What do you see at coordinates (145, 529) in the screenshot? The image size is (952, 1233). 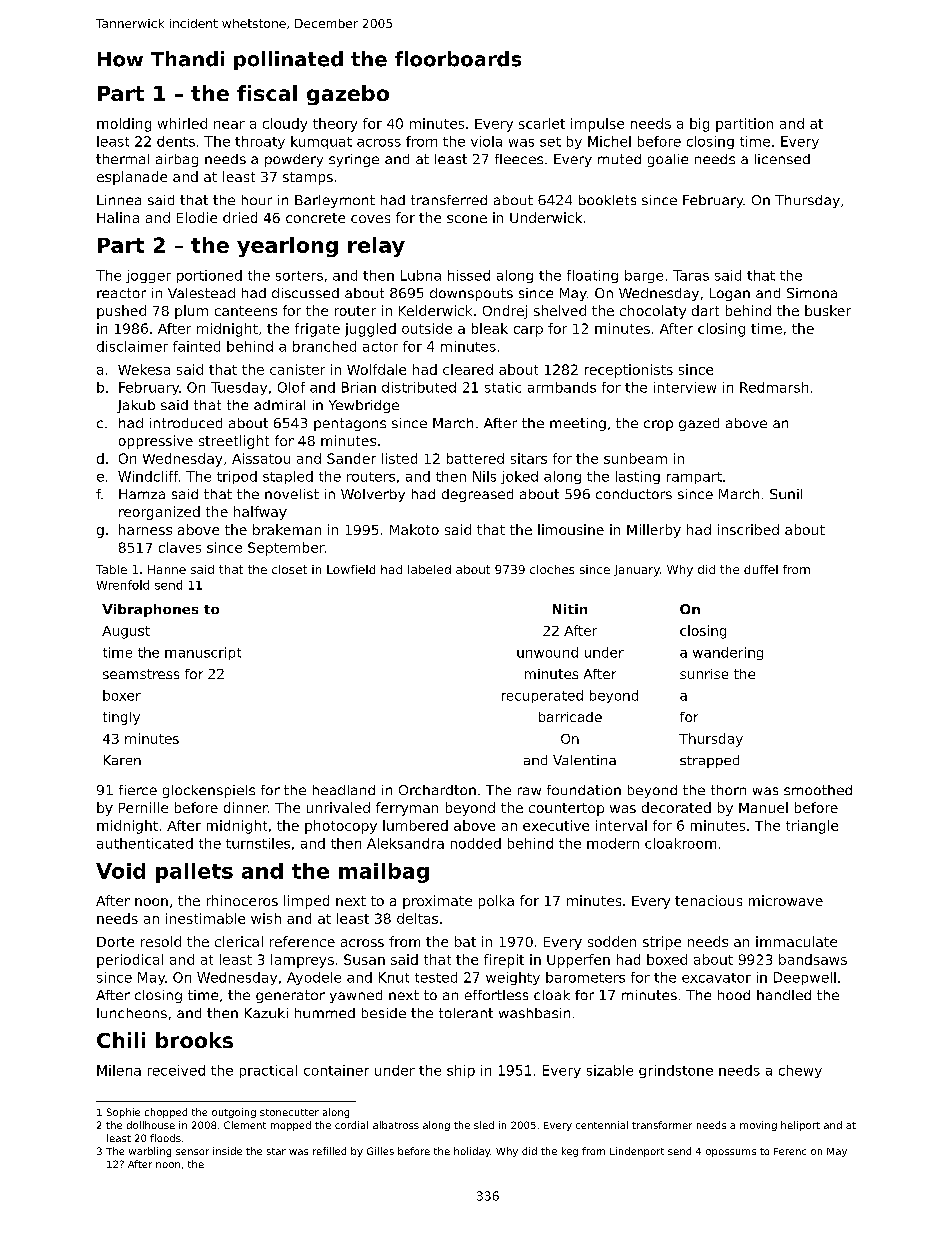 I see `harness` at bounding box center [145, 529].
